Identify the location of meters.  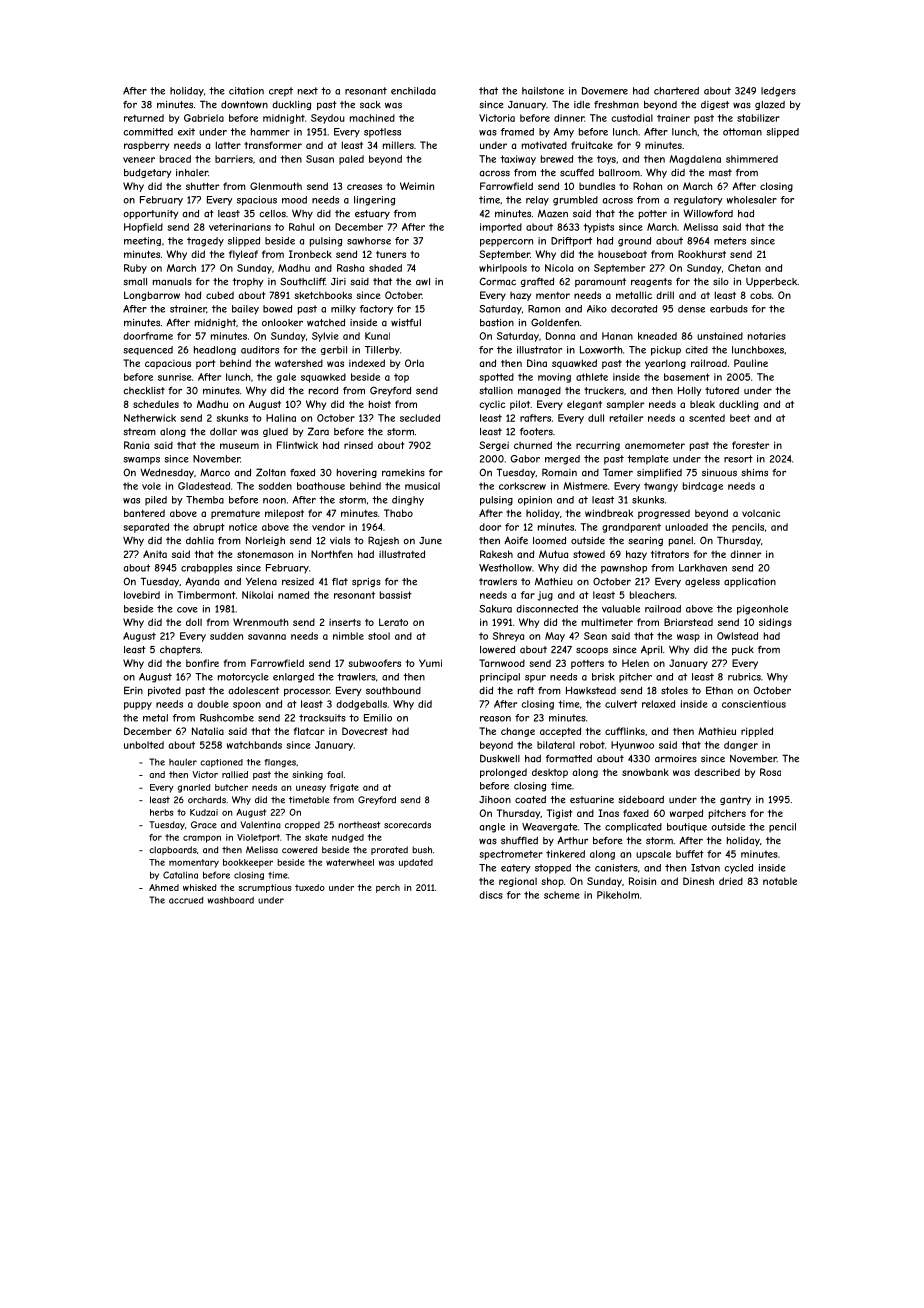
(730, 241).
